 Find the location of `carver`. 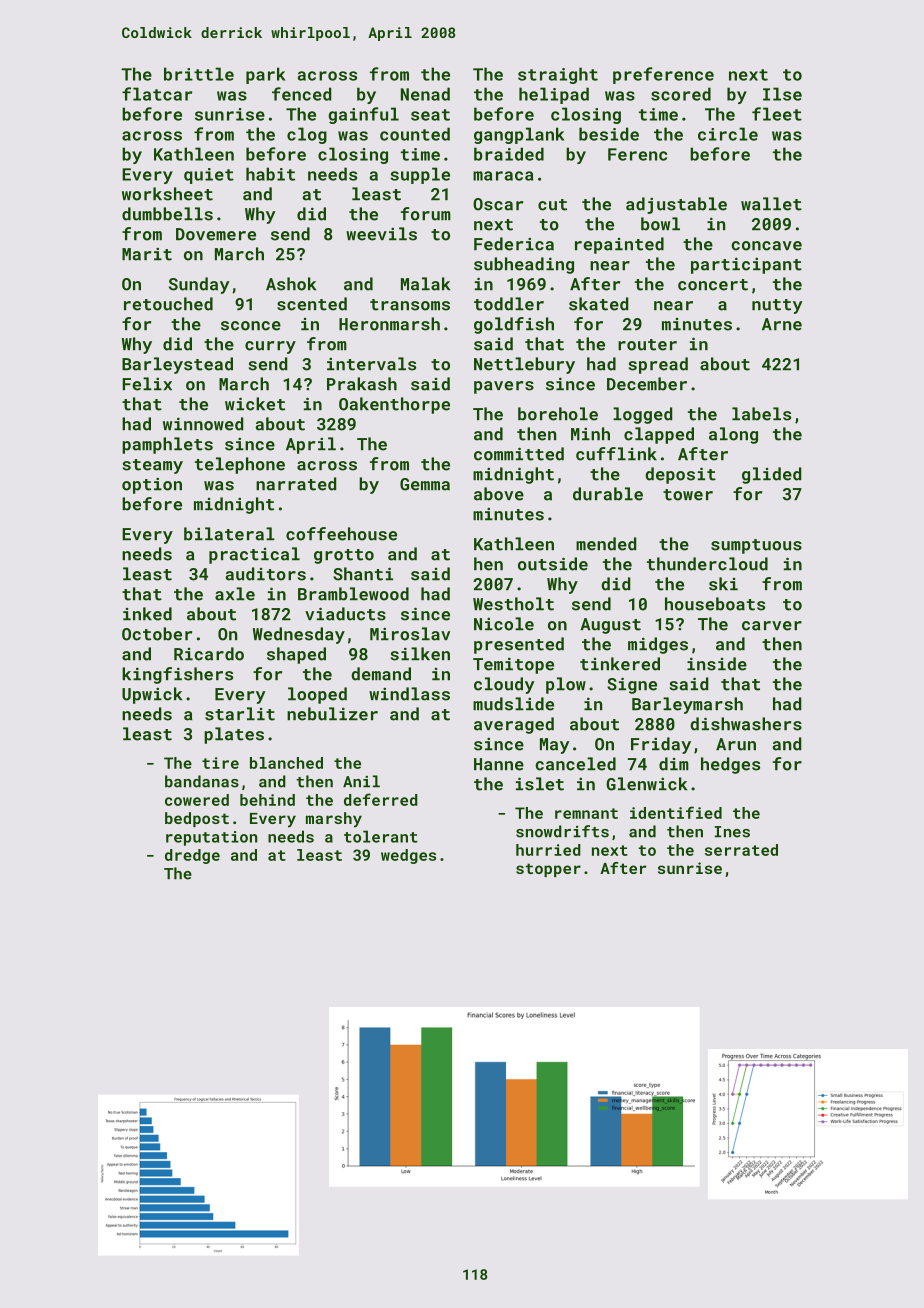

carver is located at coordinates (772, 626).
